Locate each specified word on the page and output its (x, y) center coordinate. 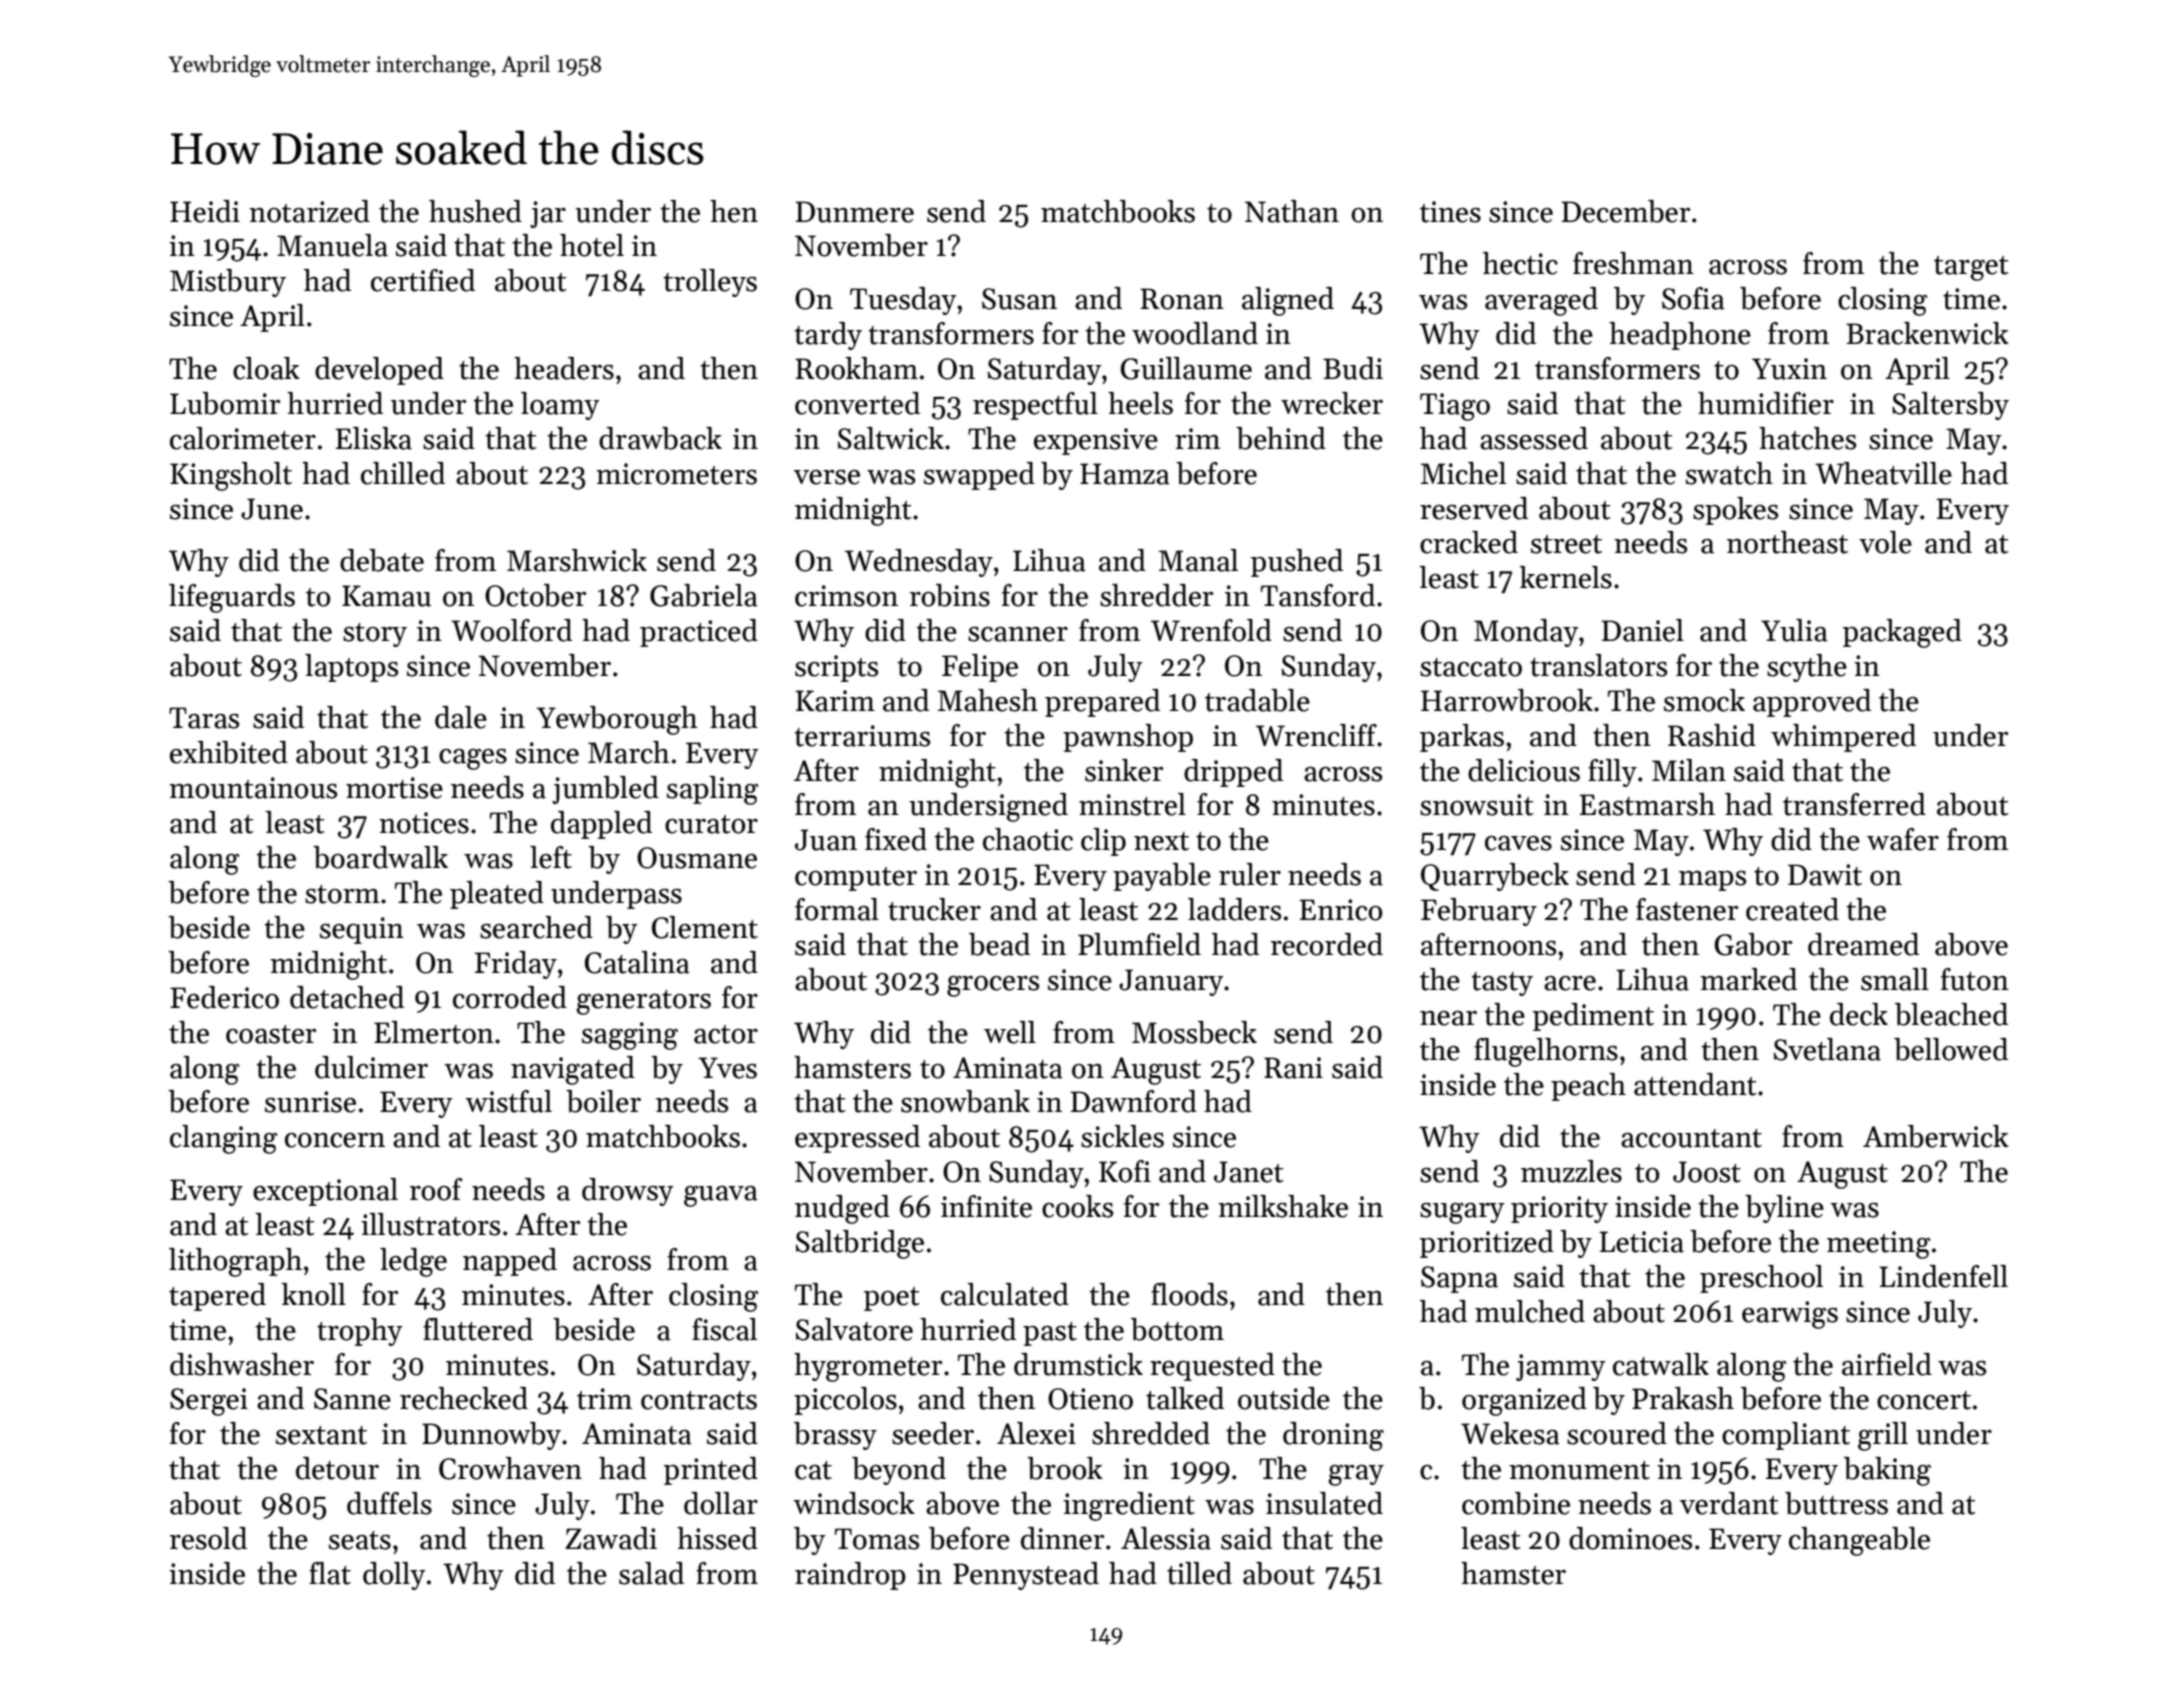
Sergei (209, 1402)
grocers (993, 986)
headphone (1680, 336)
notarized (309, 211)
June (272, 509)
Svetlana (1827, 1049)
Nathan (1292, 211)
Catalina (637, 962)
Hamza (1125, 474)
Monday (1526, 633)
